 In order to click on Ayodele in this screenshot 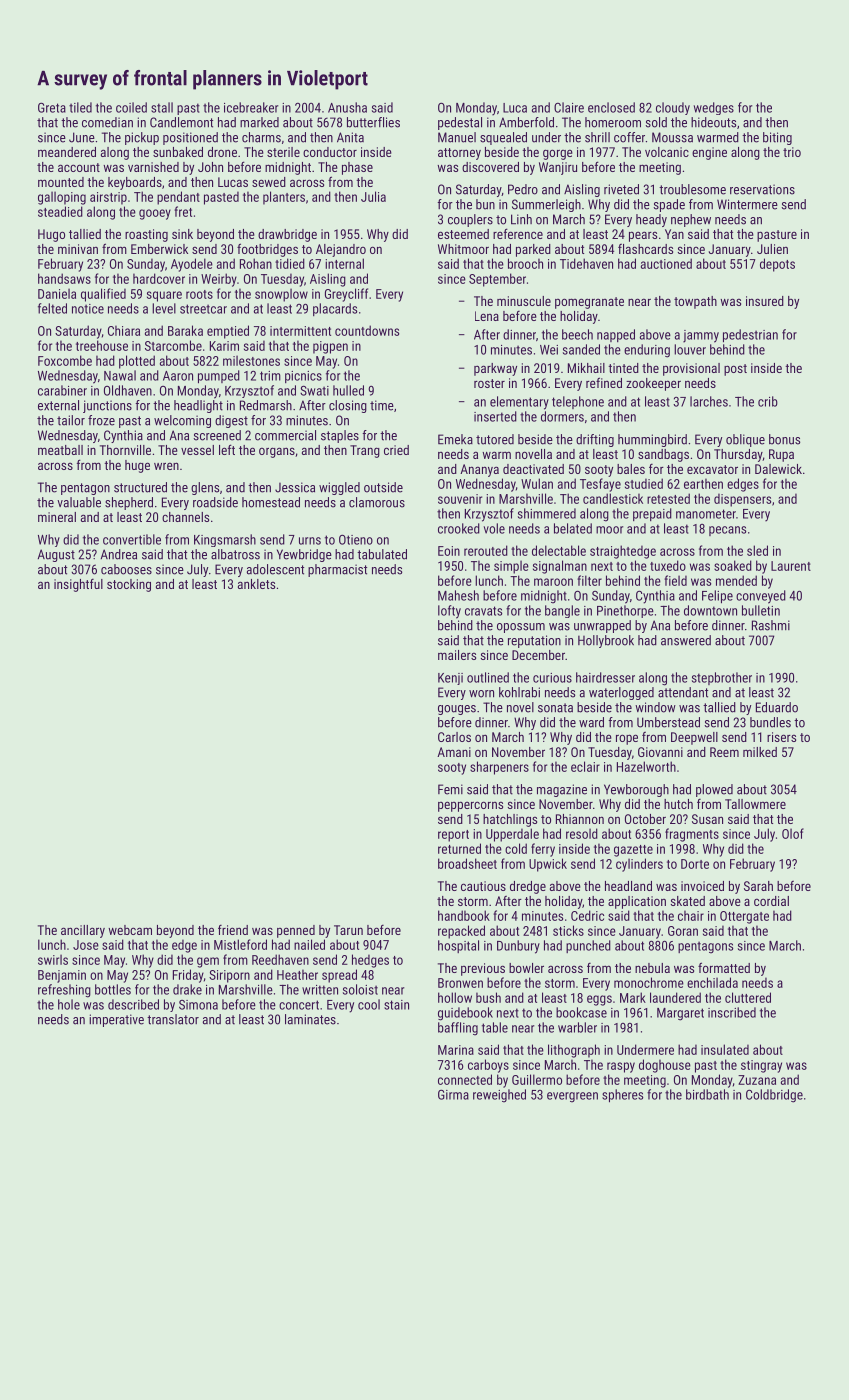, I will do `click(192, 265)`.
